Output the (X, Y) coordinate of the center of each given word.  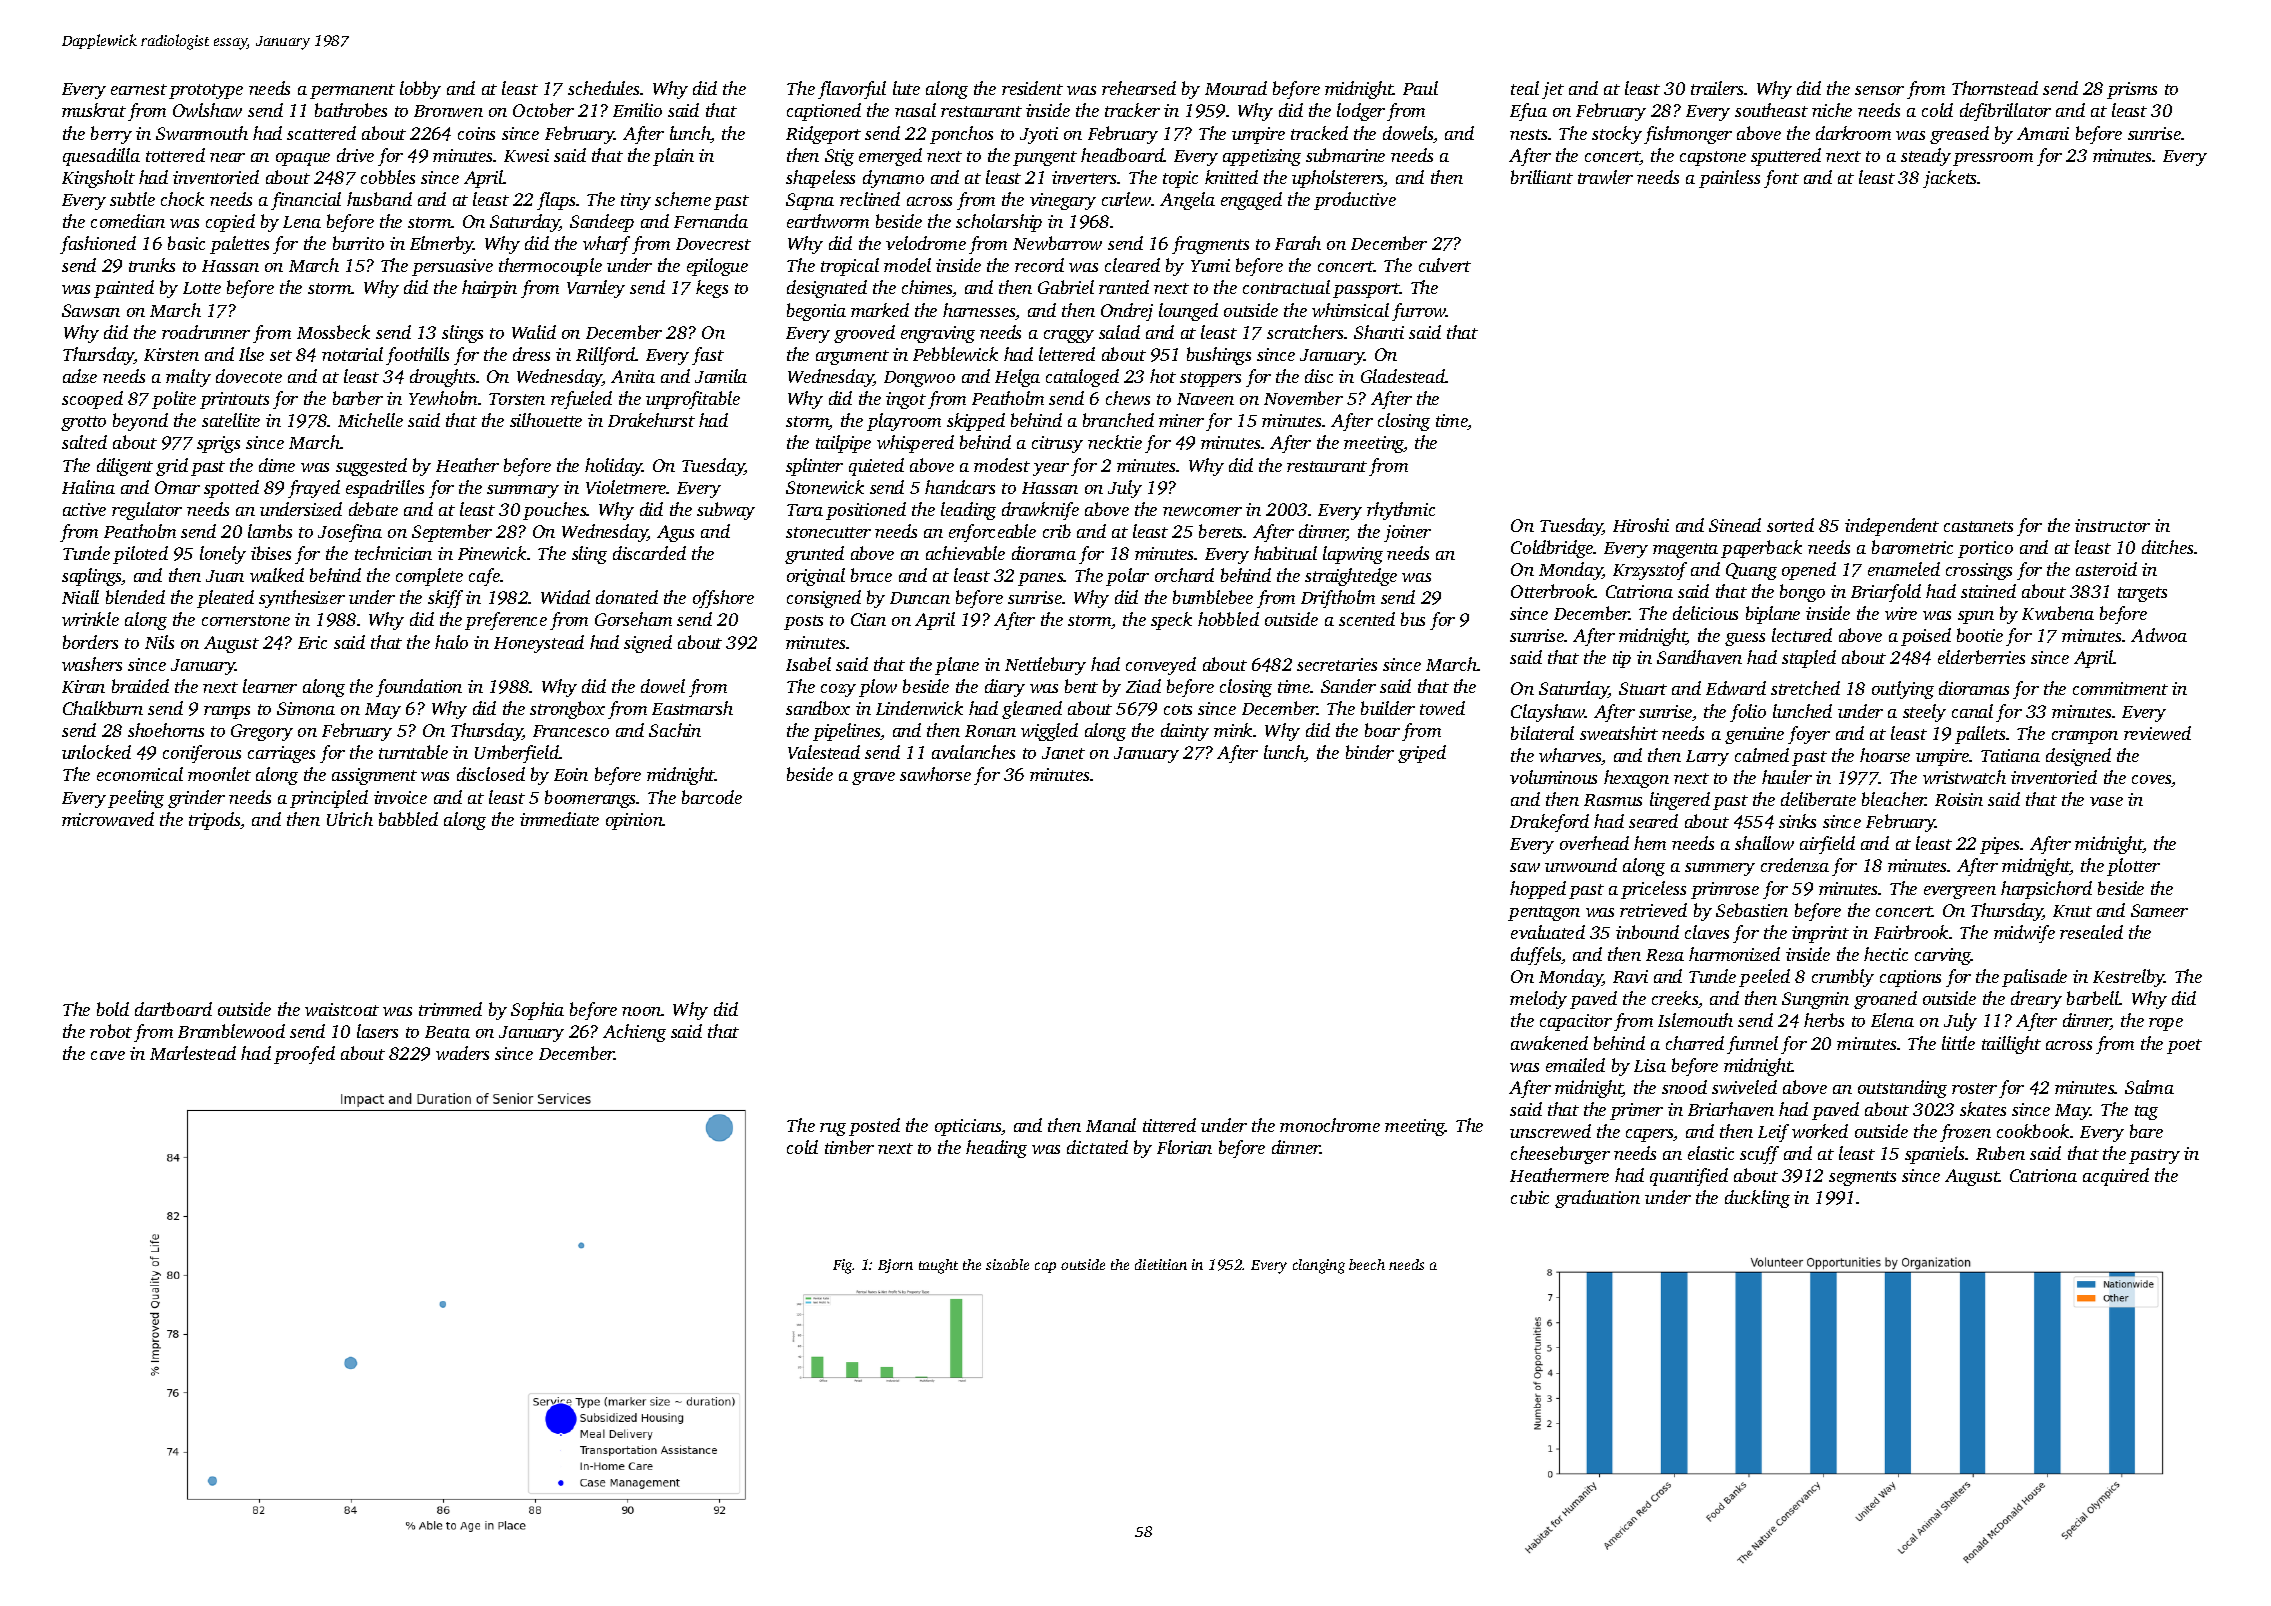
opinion (634, 821)
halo (451, 642)
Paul (1420, 88)
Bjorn (895, 1266)
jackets (1950, 179)
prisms (2132, 90)
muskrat (94, 110)
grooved (864, 334)
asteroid (2106, 569)
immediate (559, 819)
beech (1367, 1264)
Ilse (251, 354)
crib (1057, 531)
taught (938, 1266)
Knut (2072, 911)
